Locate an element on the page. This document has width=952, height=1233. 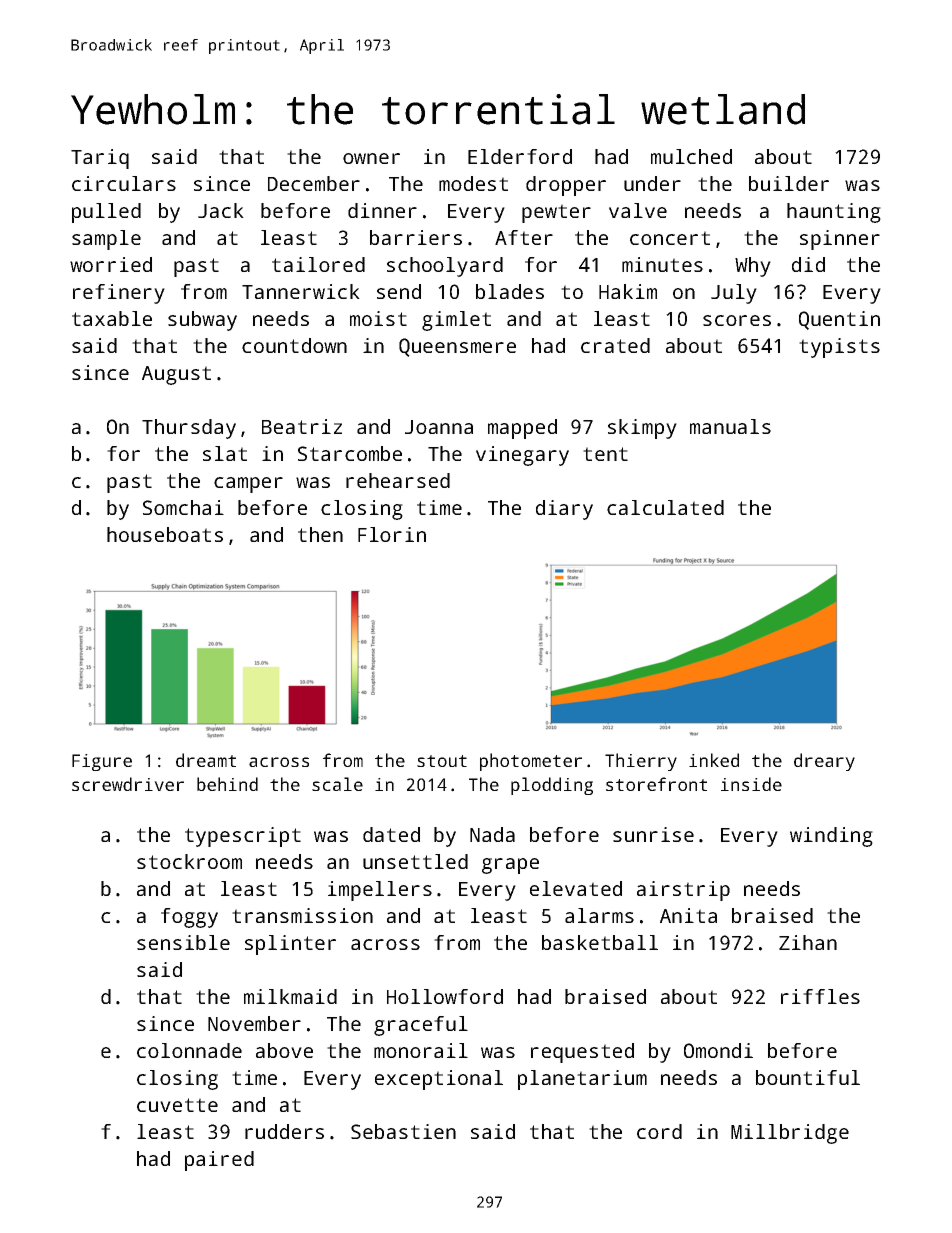
photometer is located at coordinates (531, 762).
